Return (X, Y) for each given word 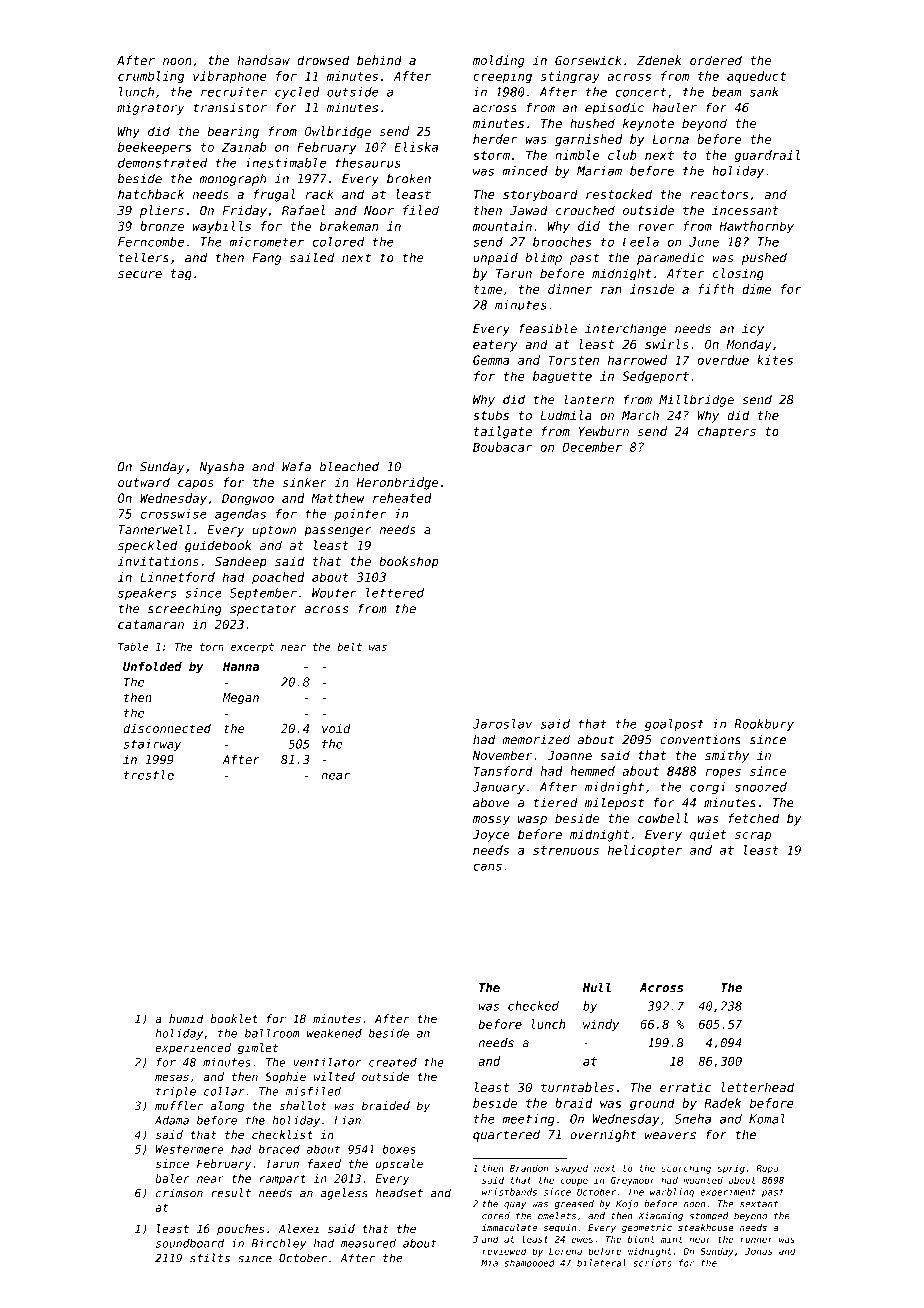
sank (764, 92)
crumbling (151, 77)
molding (499, 61)
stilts (210, 1258)
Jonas (758, 1251)
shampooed (530, 1263)
